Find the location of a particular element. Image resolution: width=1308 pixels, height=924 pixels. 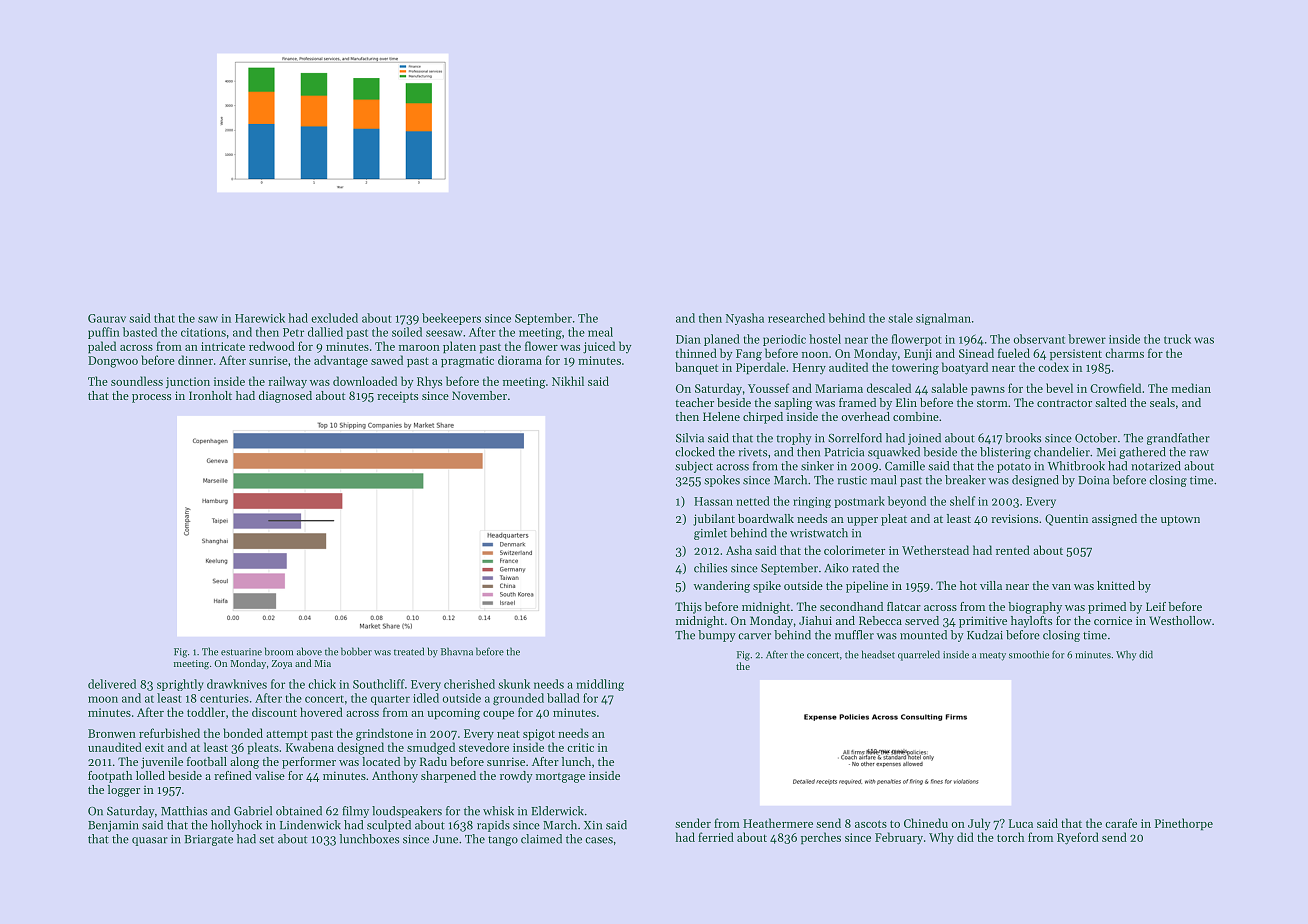

process is located at coordinates (151, 398).
